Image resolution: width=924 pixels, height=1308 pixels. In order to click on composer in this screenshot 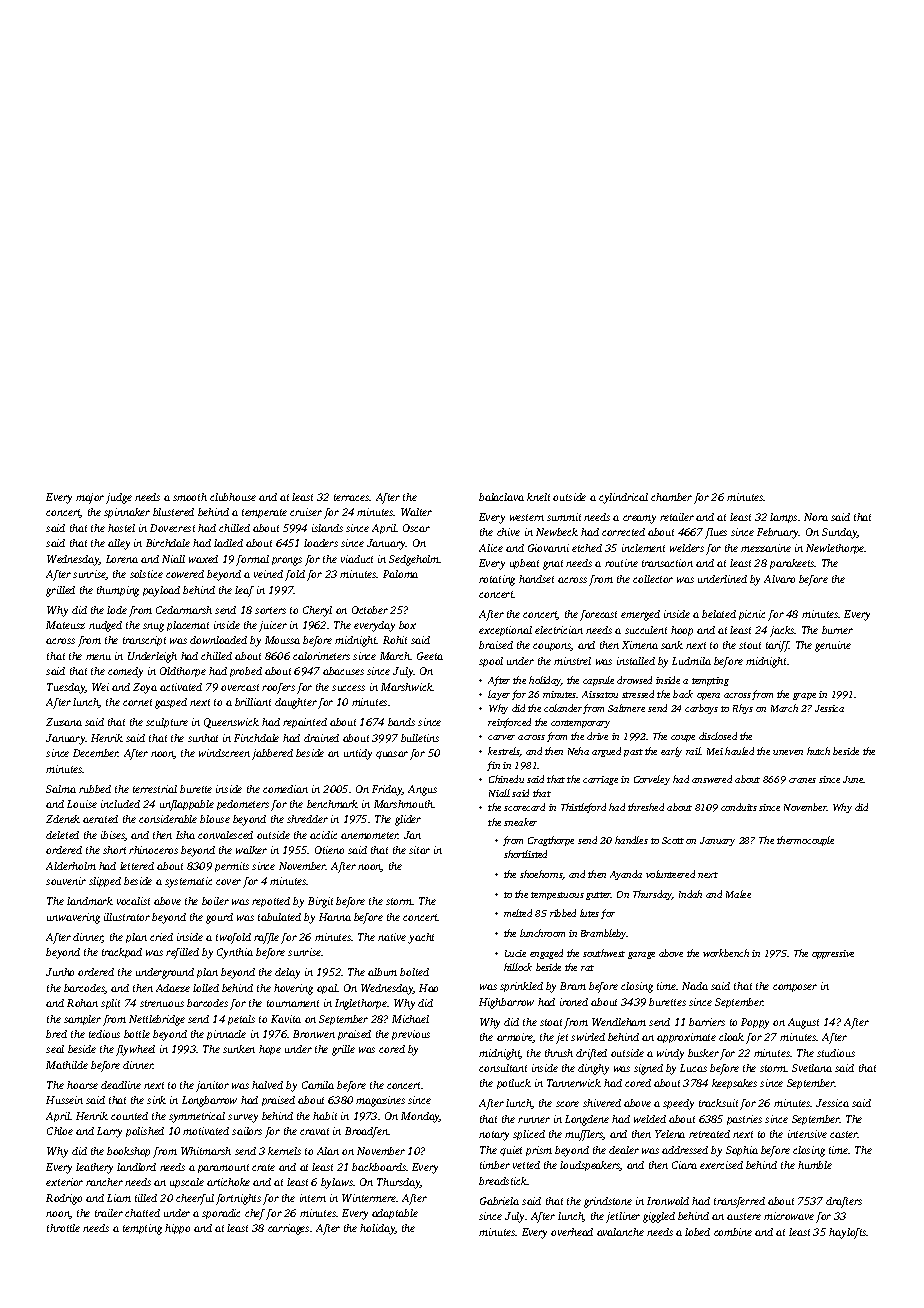, I will do `click(795, 988)`.
